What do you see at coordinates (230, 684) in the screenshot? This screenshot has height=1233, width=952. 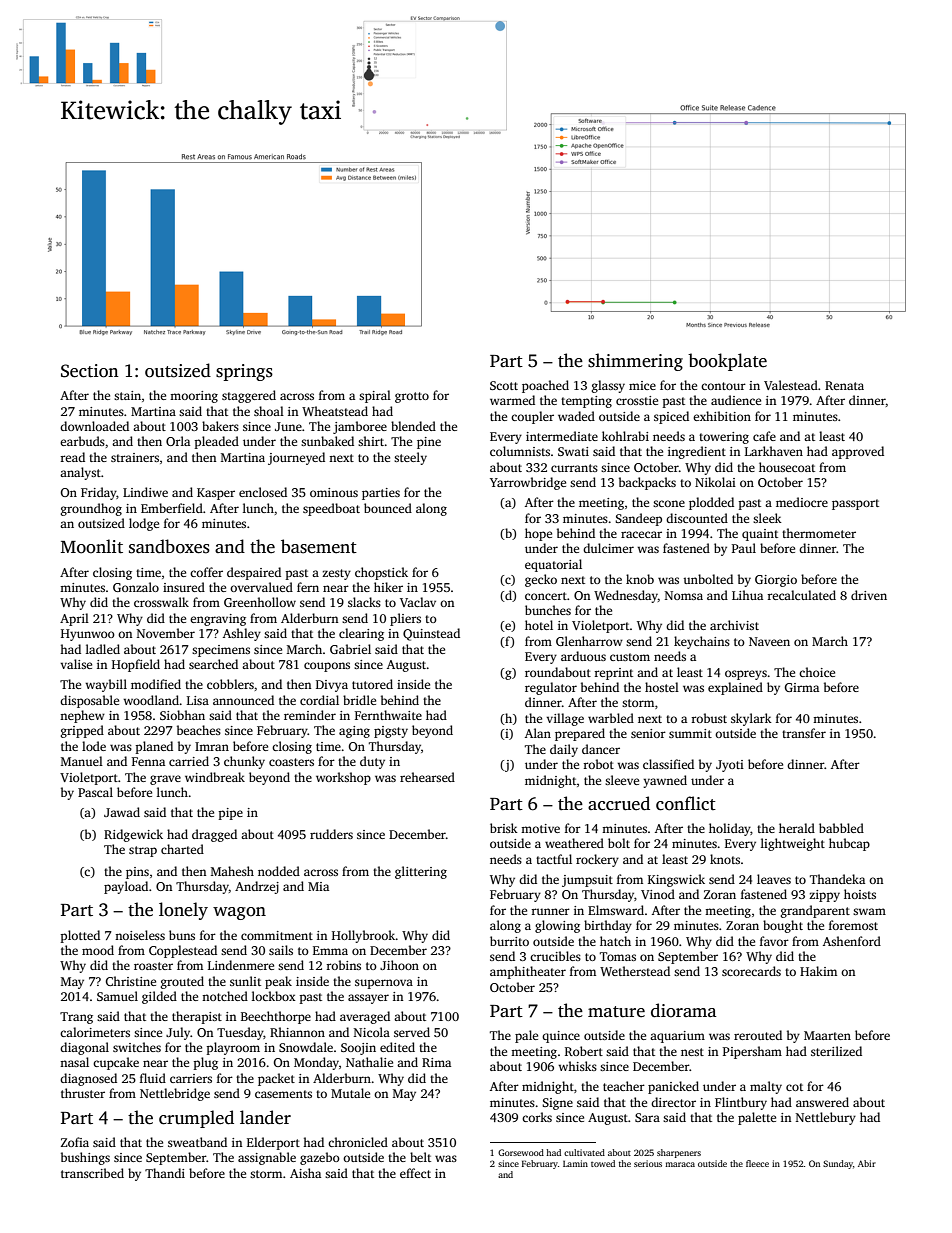 I see `cobblers` at bounding box center [230, 684].
